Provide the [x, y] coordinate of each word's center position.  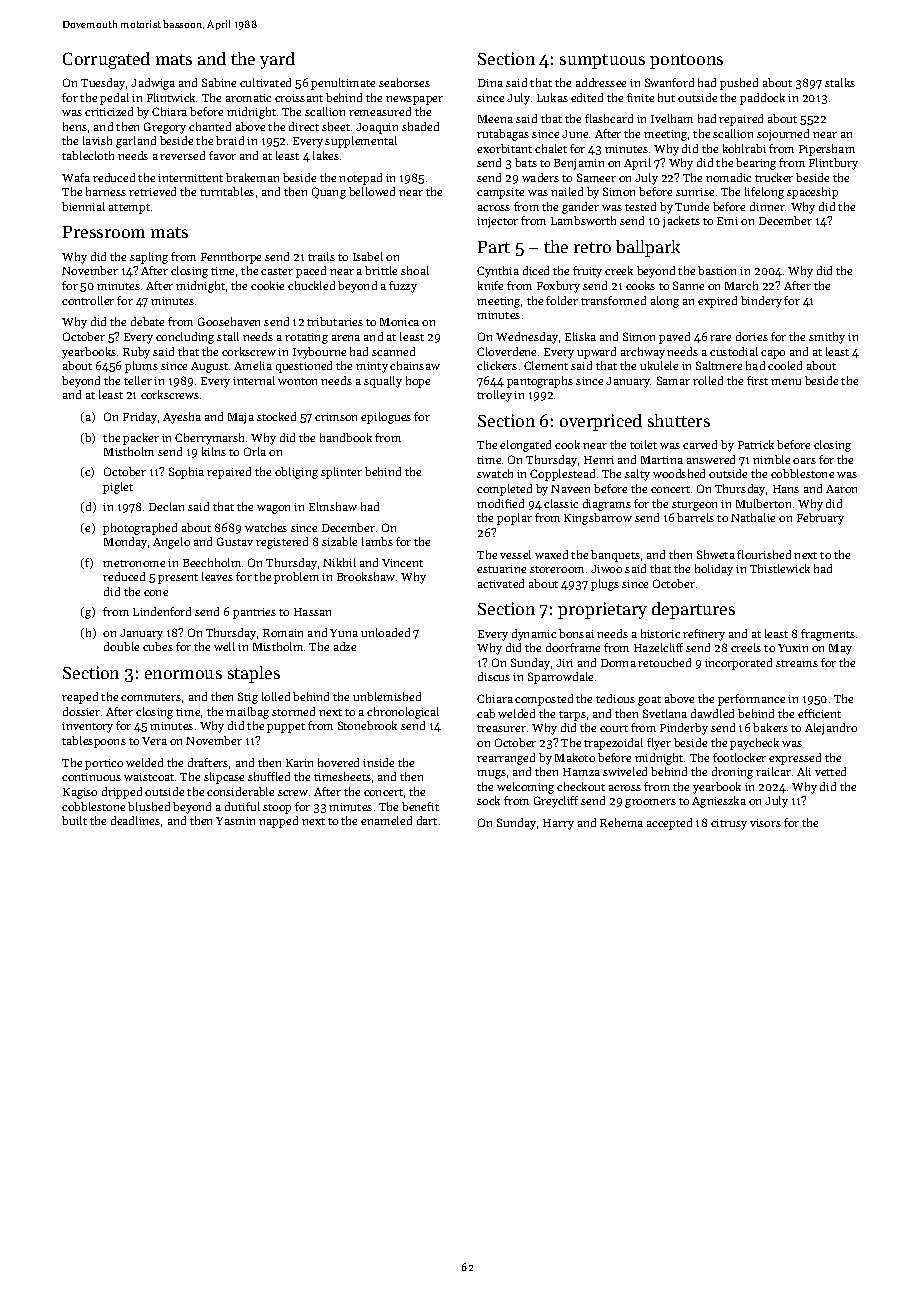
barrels [695, 517]
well [224, 646]
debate [147, 321]
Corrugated [106, 60]
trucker [774, 177]
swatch [495, 473]
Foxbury [558, 287]
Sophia [186, 473]
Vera [154, 741]
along [665, 302]
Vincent [402, 563]
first [757, 380]
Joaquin [377, 128]
